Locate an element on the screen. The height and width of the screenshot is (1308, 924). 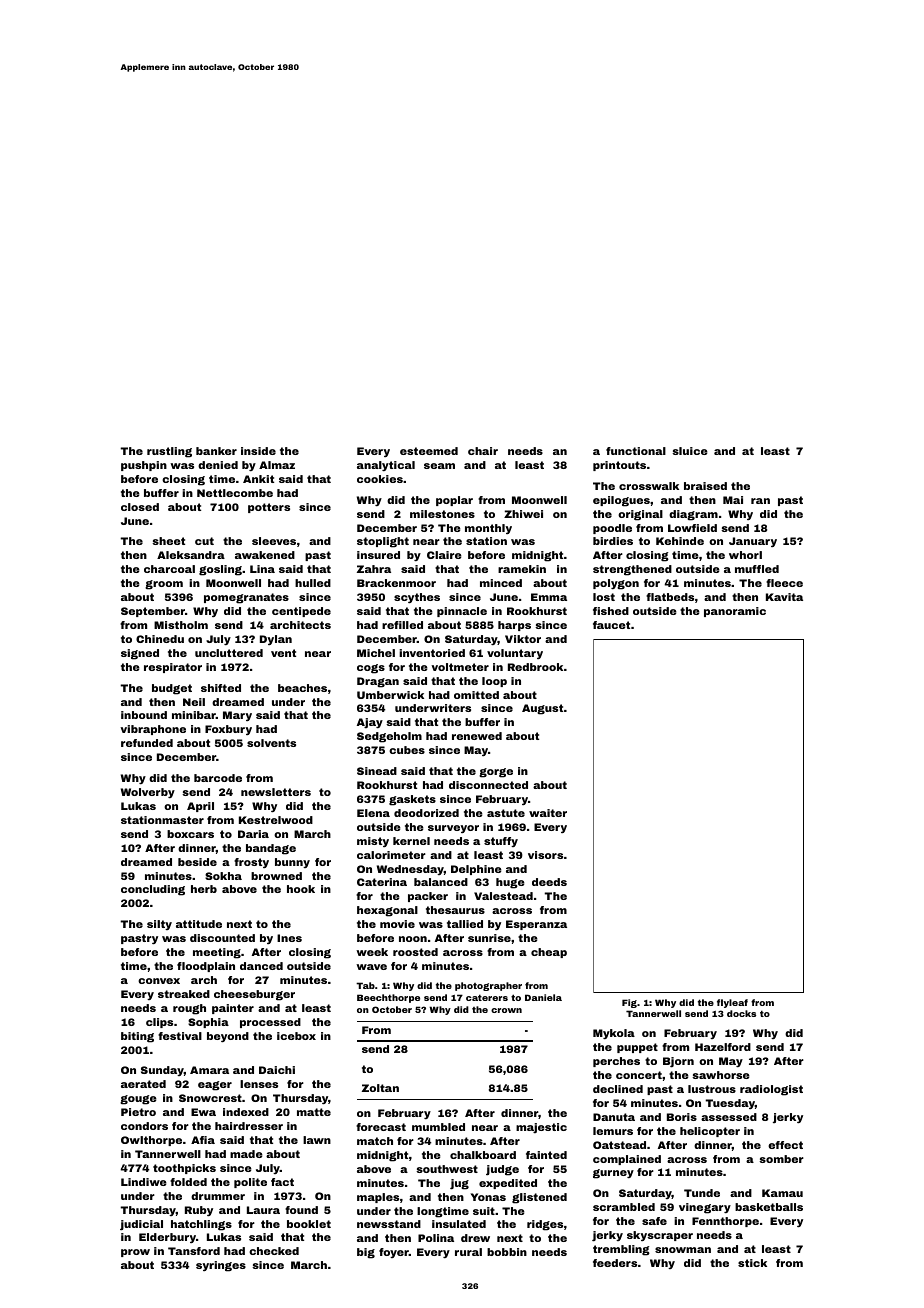
cut is located at coordinates (204, 541).
